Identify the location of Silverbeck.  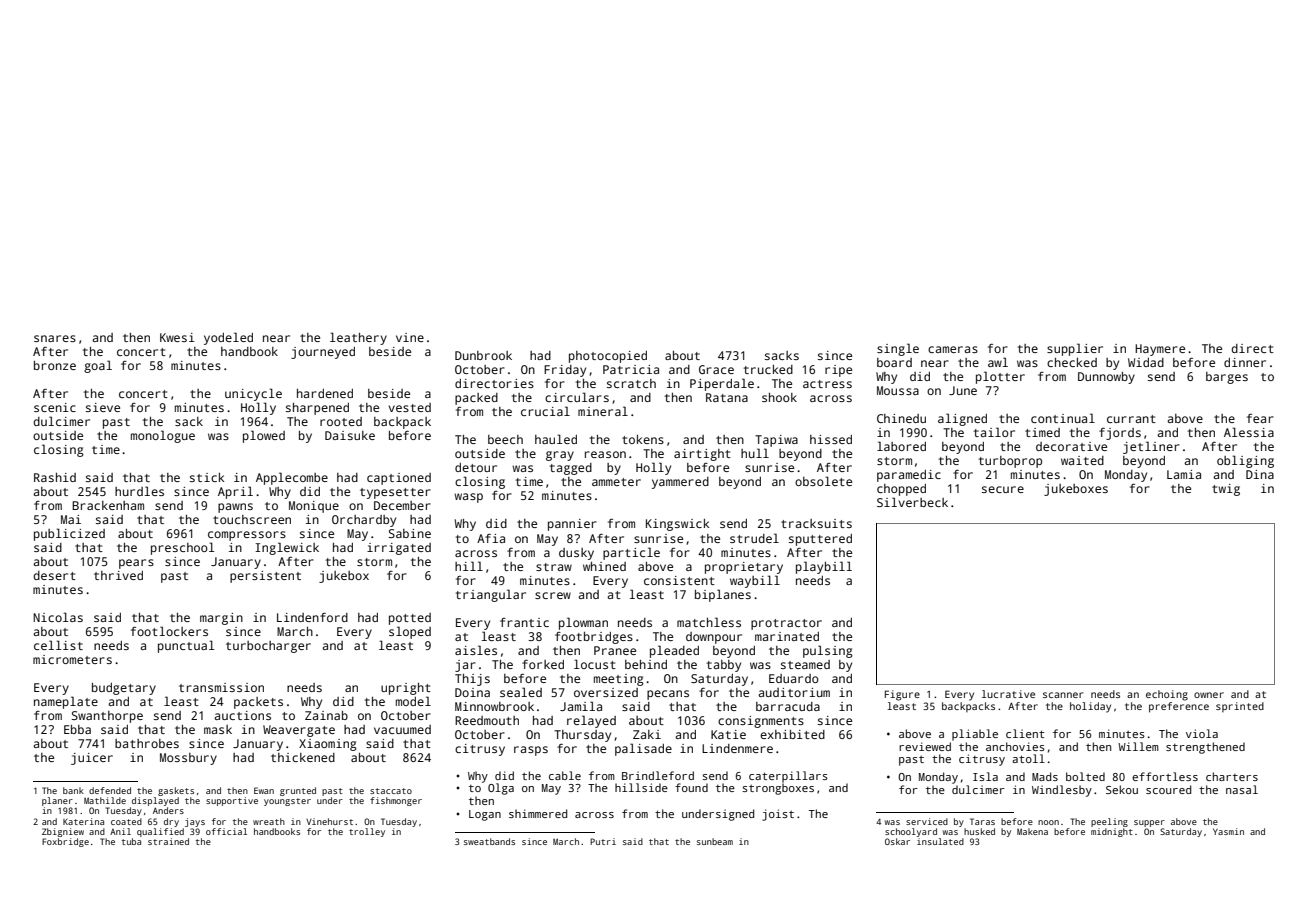
(912, 502).
